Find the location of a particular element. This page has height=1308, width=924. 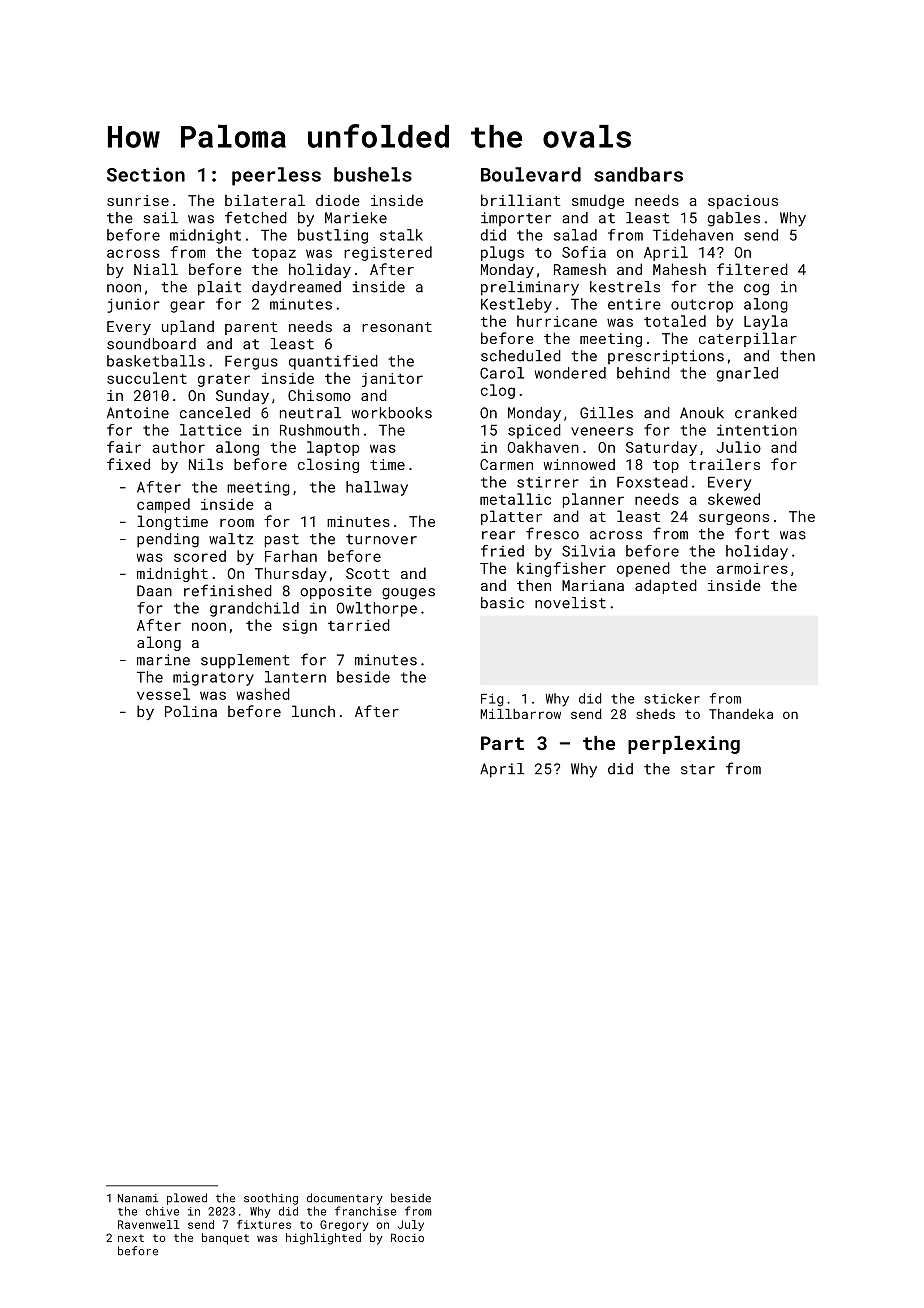

adapted is located at coordinates (666, 586).
